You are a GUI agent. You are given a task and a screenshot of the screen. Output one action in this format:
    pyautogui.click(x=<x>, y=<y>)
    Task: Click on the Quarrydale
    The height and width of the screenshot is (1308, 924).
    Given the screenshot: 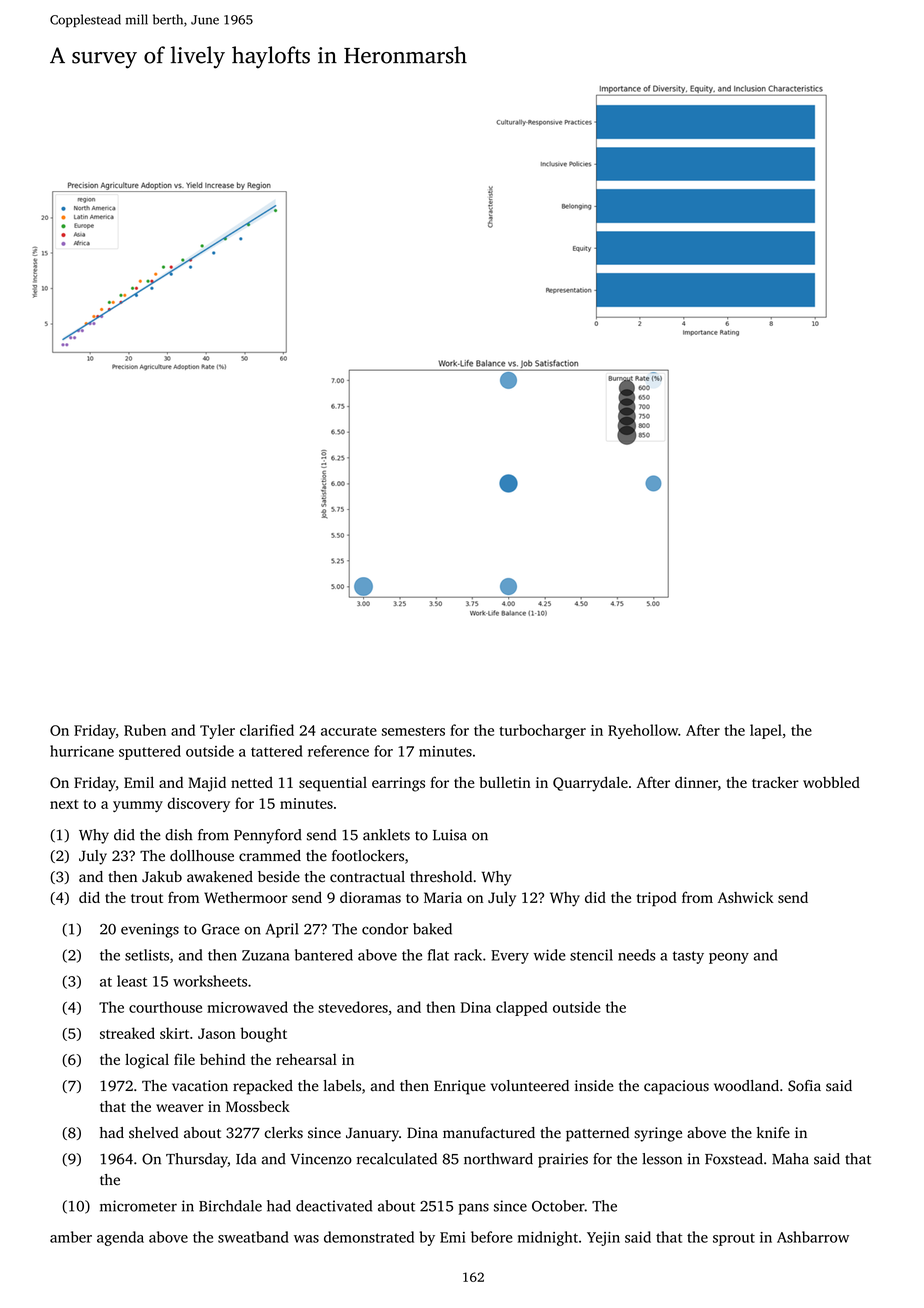 What is the action you would take?
    pyautogui.click(x=590, y=784)
